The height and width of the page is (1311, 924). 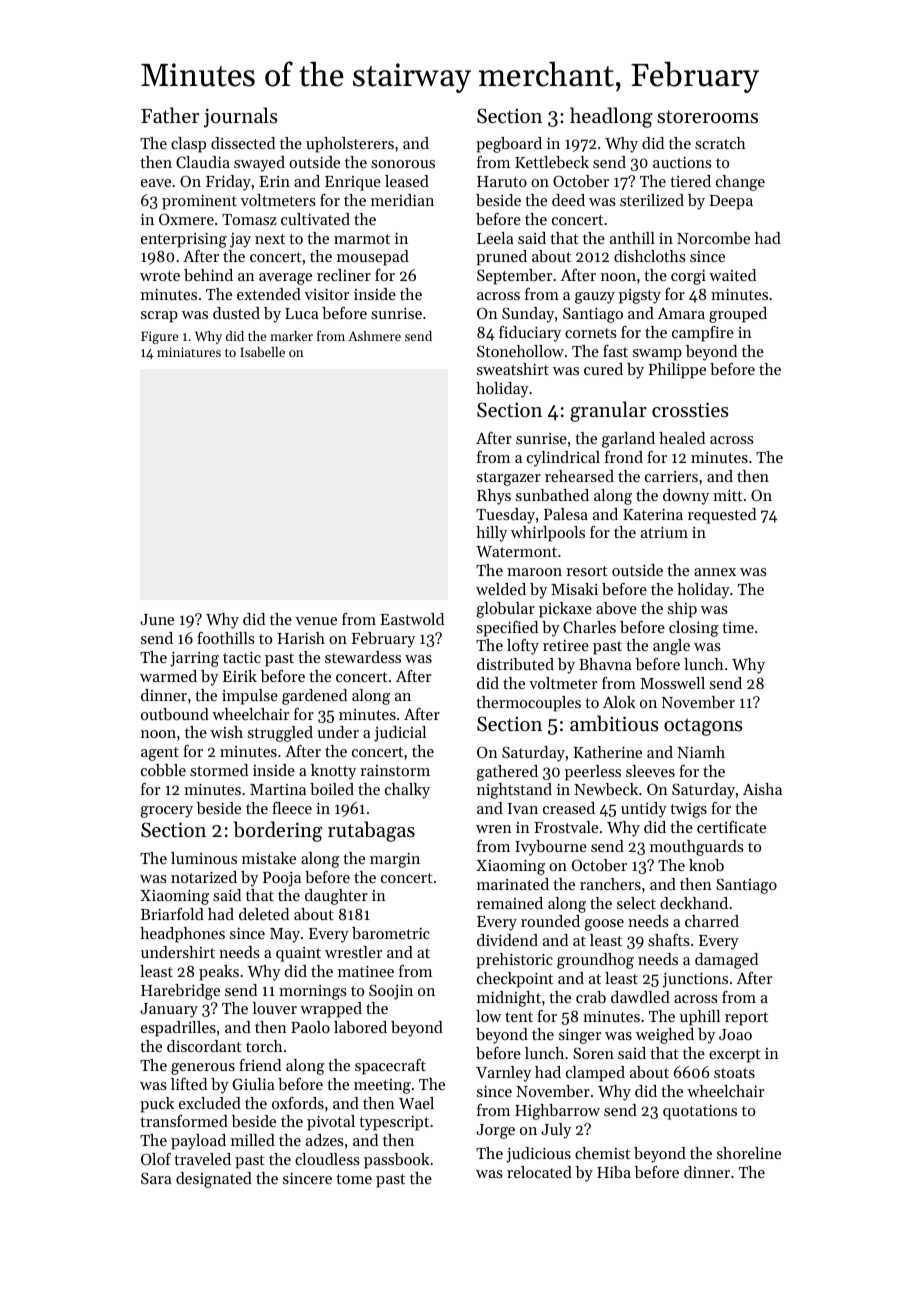 I want to click on Eastwold, so click(x=412, y=619).
